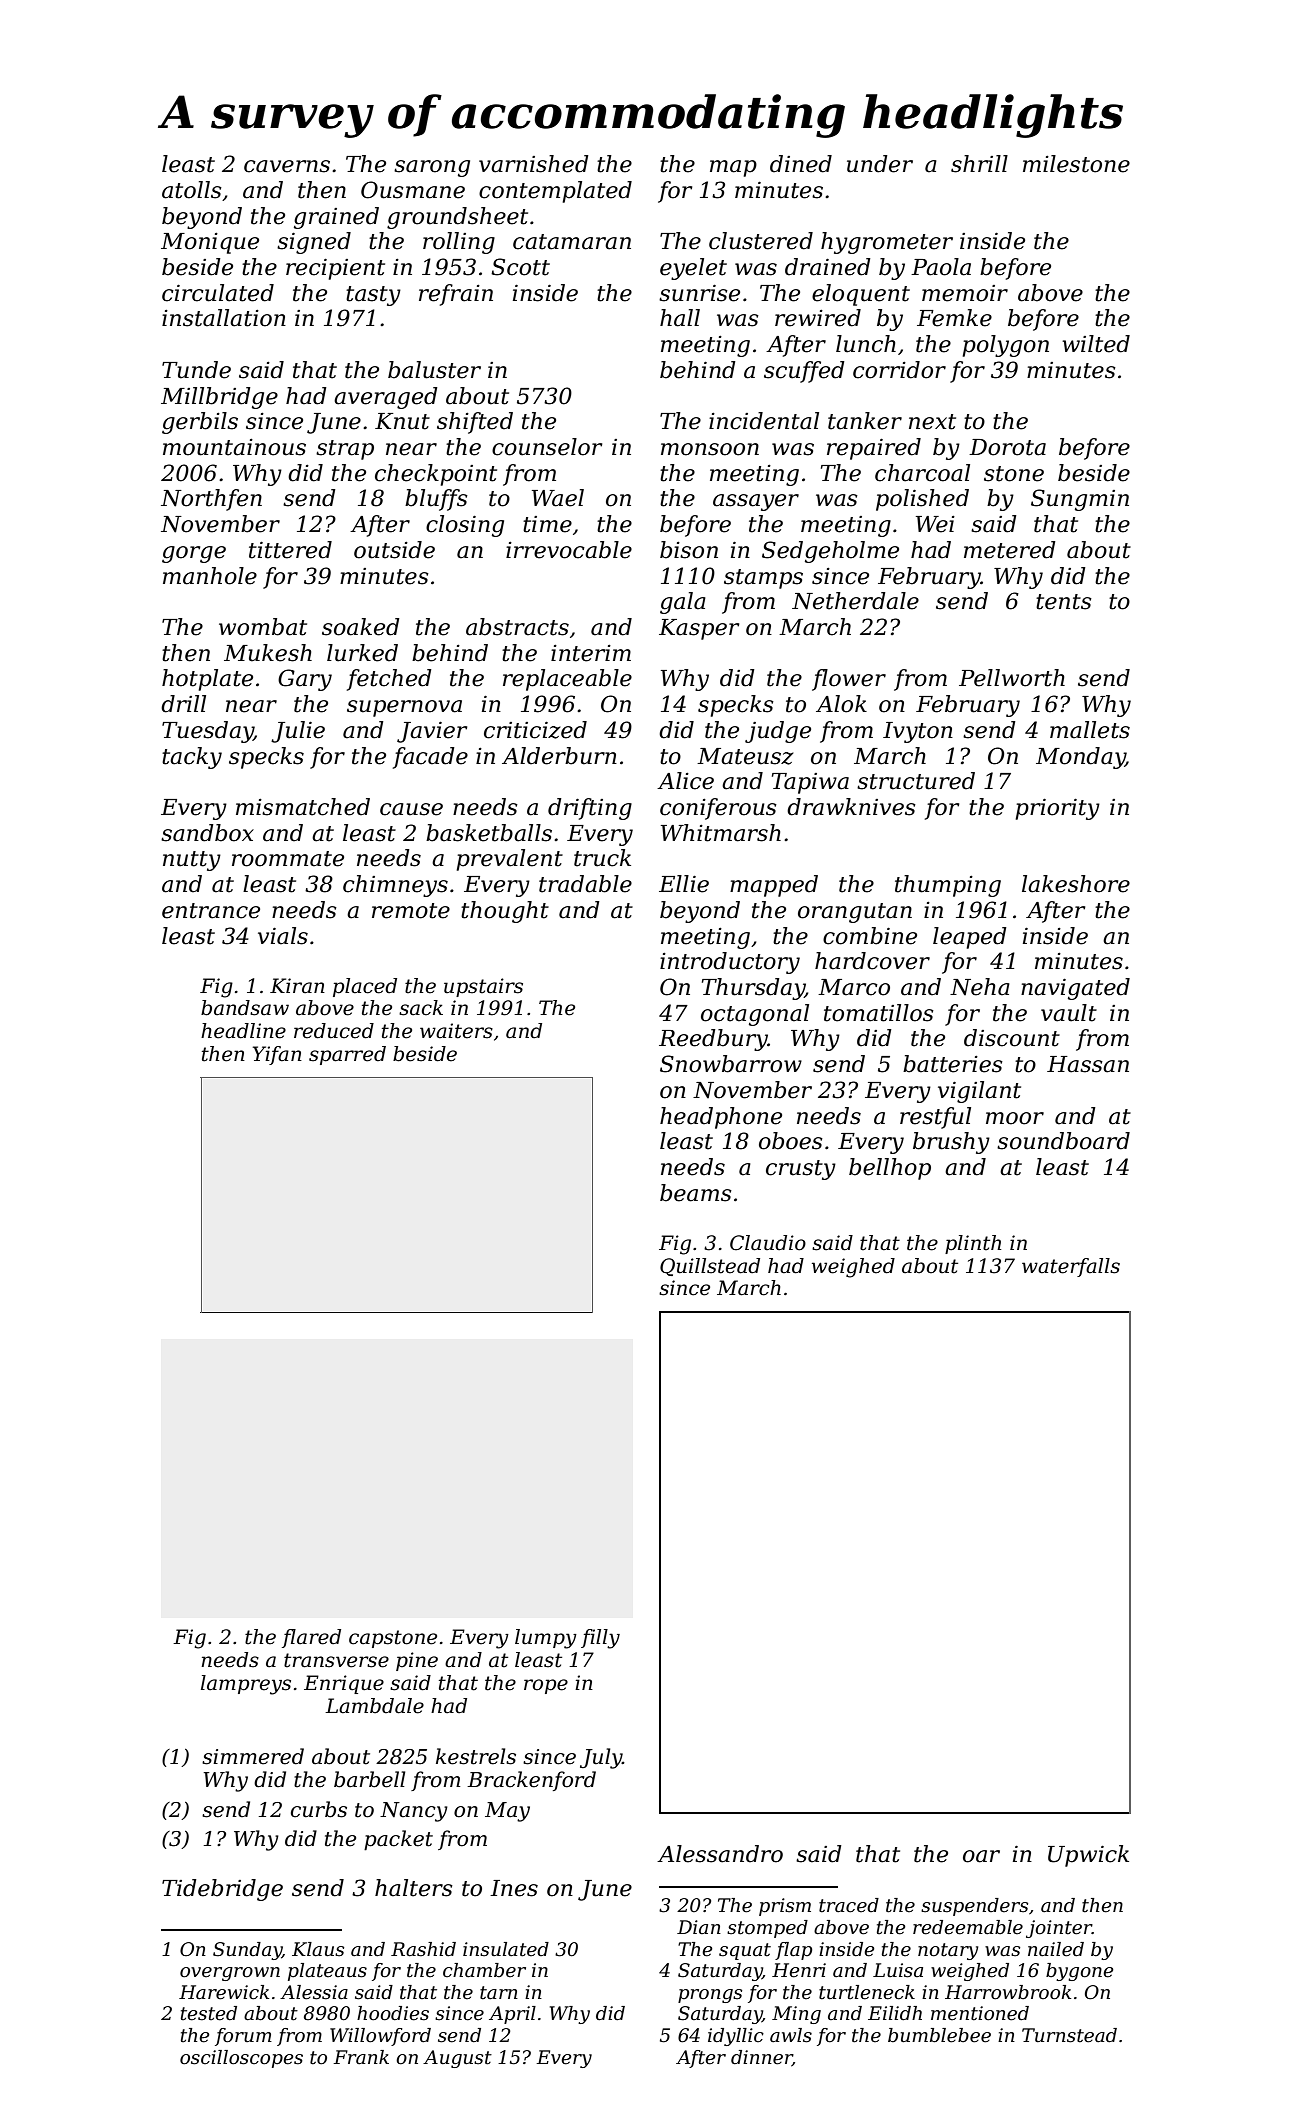 The image size is (1292, 2128). I want to click on Mukesh, so click(268, 653).
